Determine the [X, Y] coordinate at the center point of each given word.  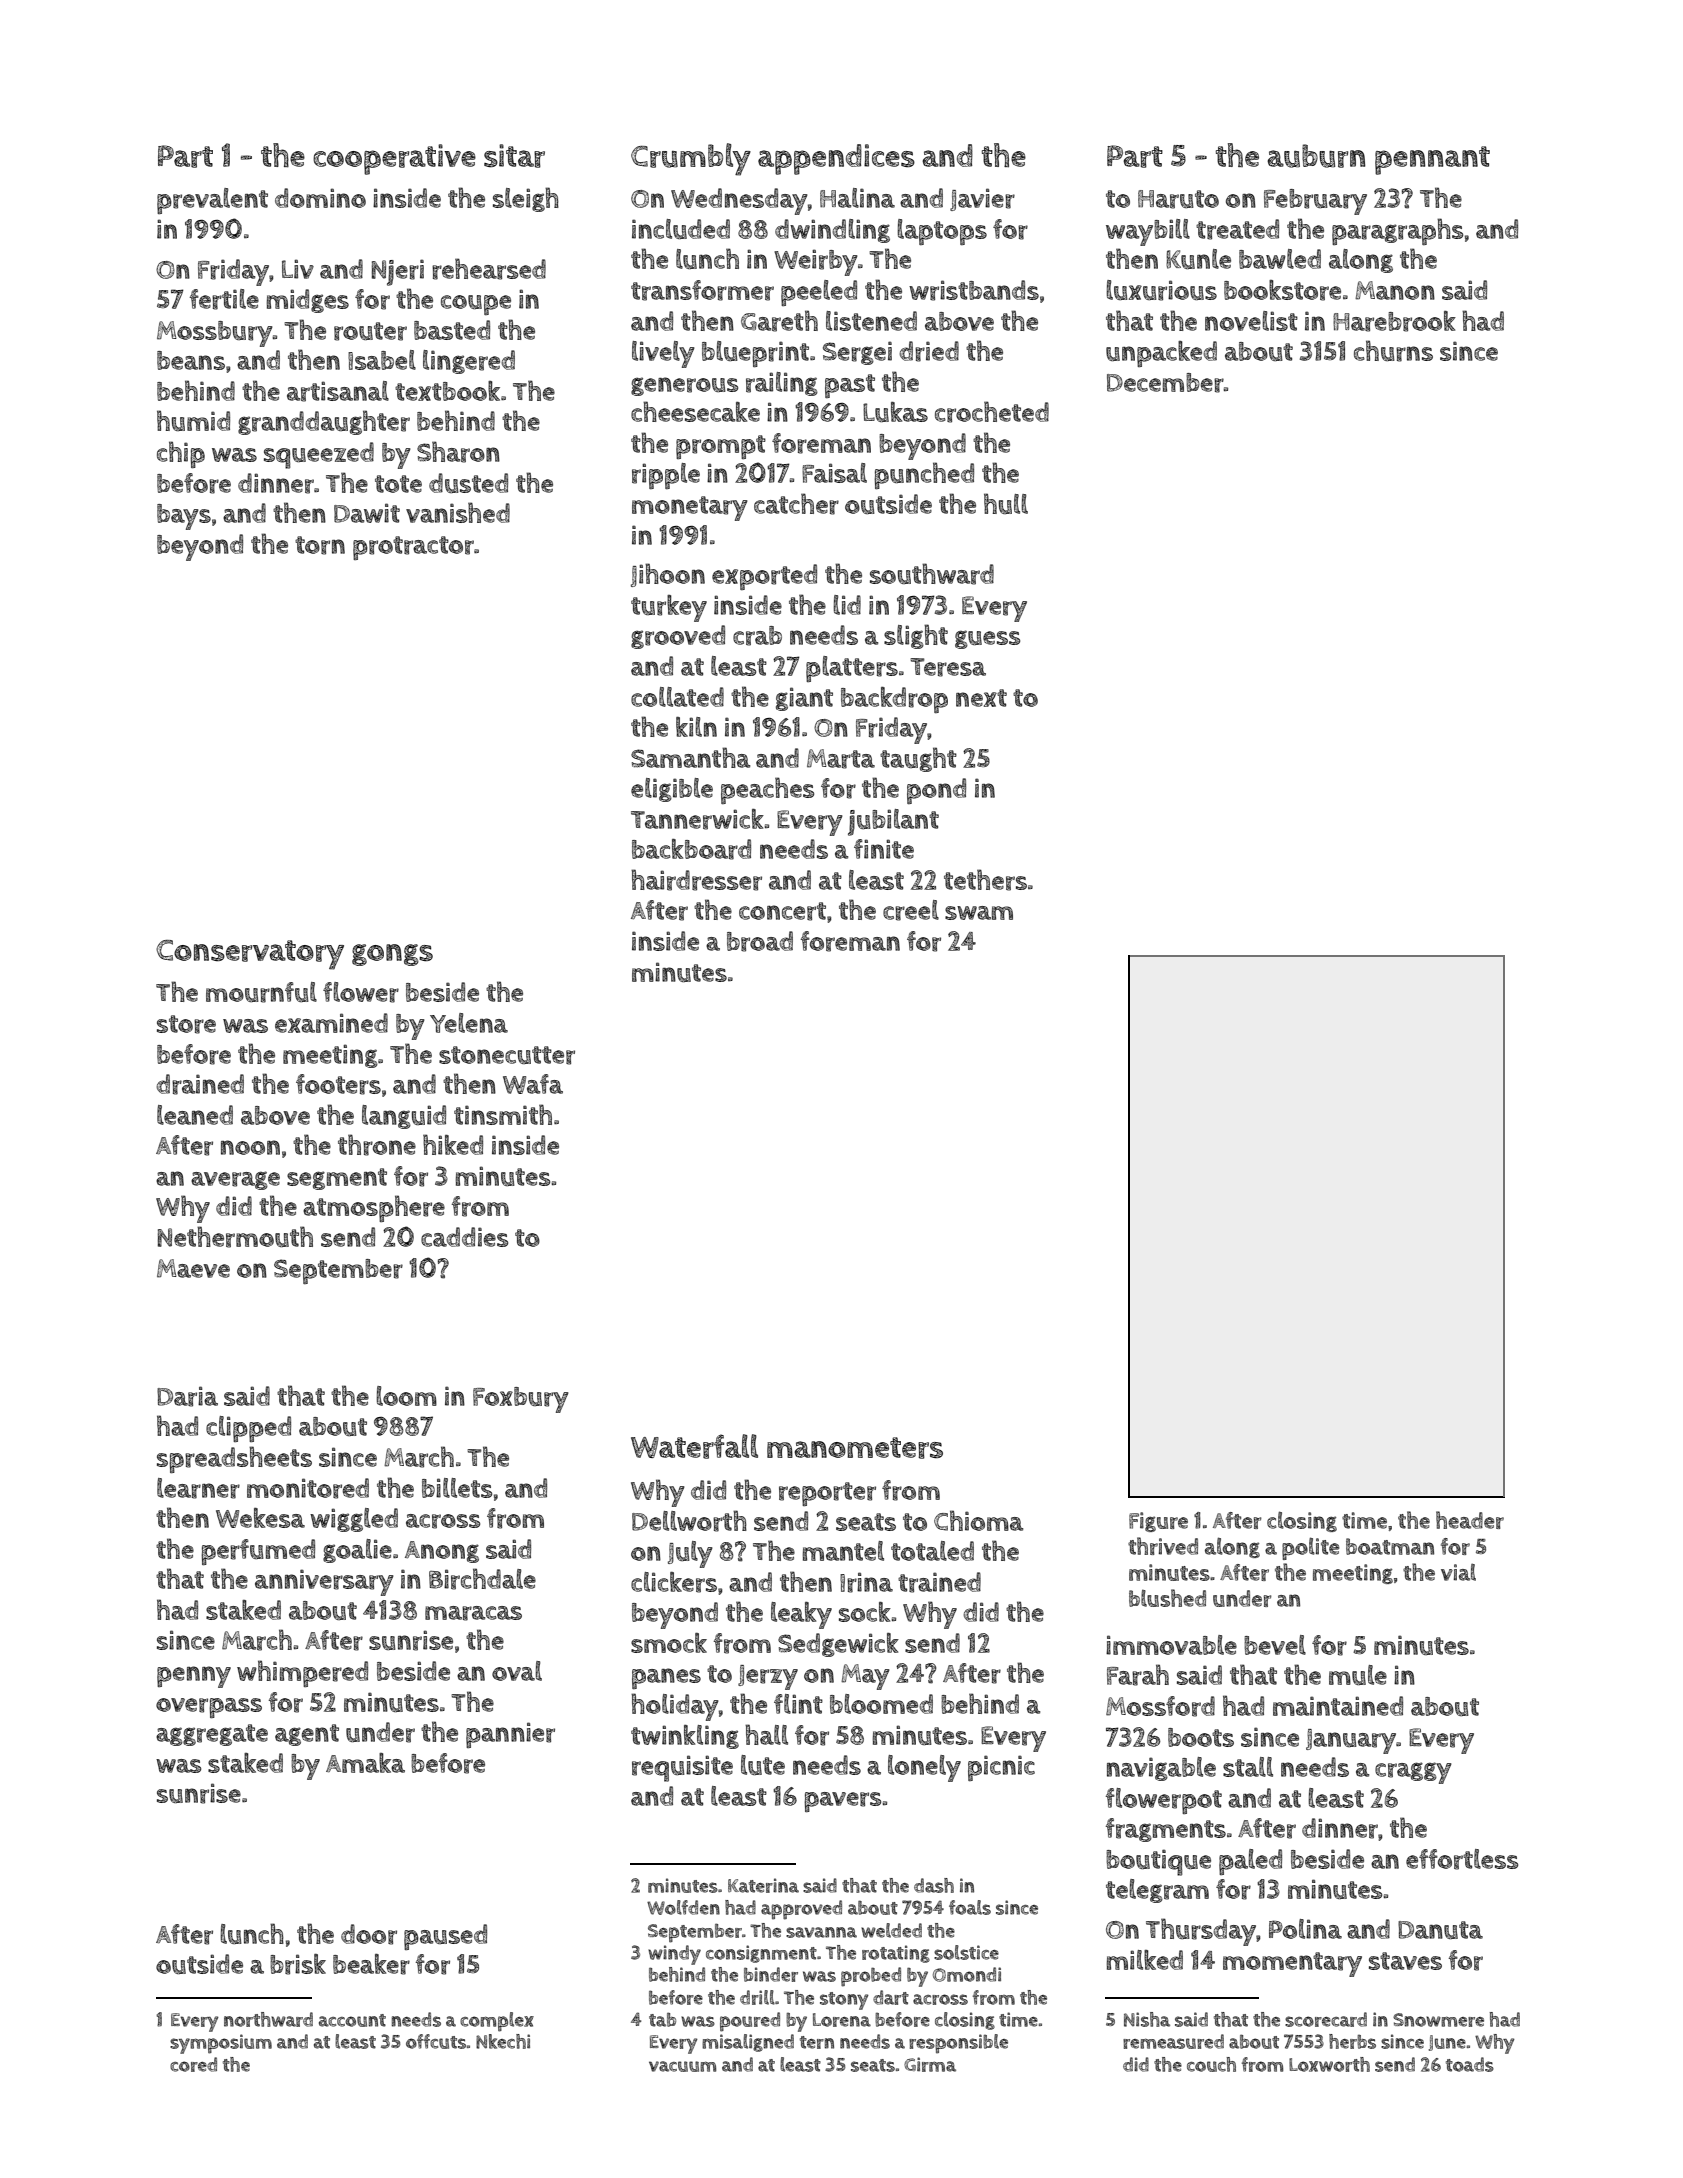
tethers [985, 880]
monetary [690, 508]
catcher [796, 504]
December [1165, 383]
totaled [932, 1551]
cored [193, 2064]
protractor [413, 548]
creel [911, 910]
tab [662, 2019]
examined [331, 1023]
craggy [1413, 1773]
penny [194, 1677]
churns [1393, 351]
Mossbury [215, 334]
